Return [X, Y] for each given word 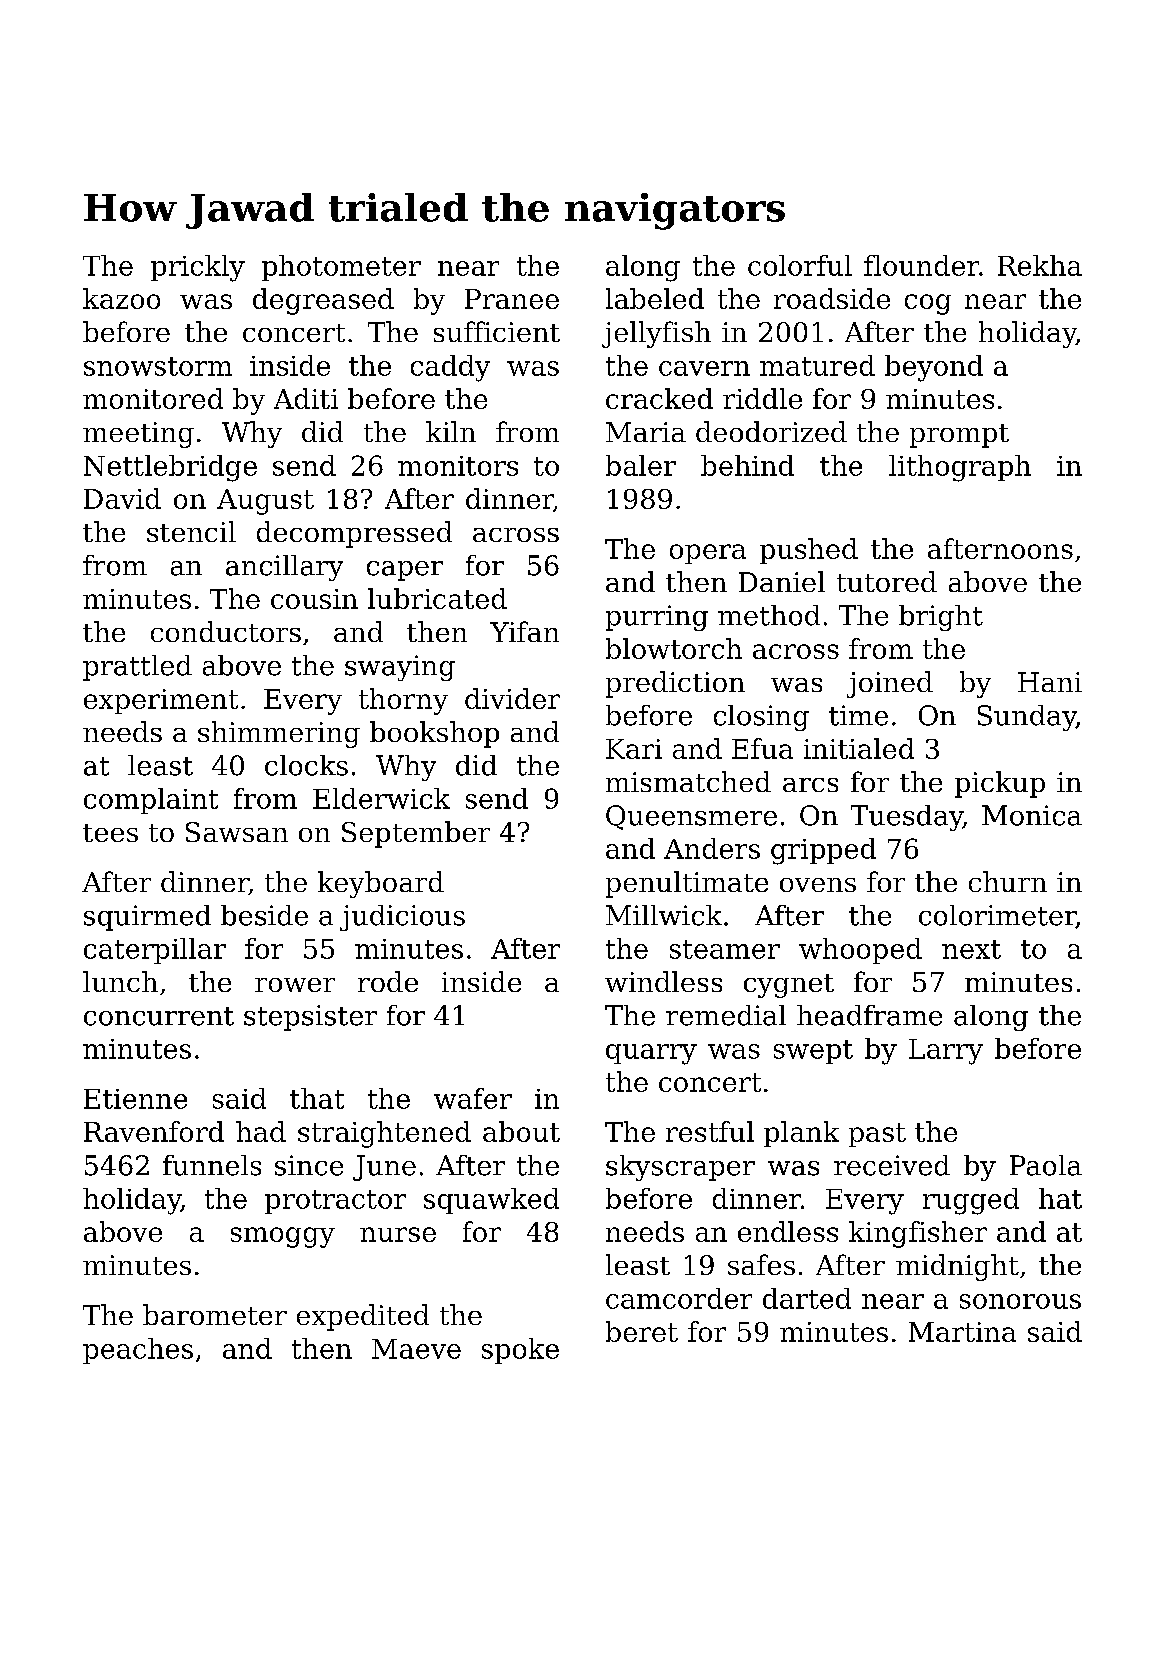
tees [110, 833]
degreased [323, 301]
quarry [651, 1054]
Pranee [512, 299]
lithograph [960, 468]
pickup [1000, 784]
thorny [403, 701]
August [265, 502]
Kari [634, 749]
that [317, 1098]
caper [405, 571]
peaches [138, 1351]
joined [890, 684]
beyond [934, 368]
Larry [946, 1052]
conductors [226, 631]
